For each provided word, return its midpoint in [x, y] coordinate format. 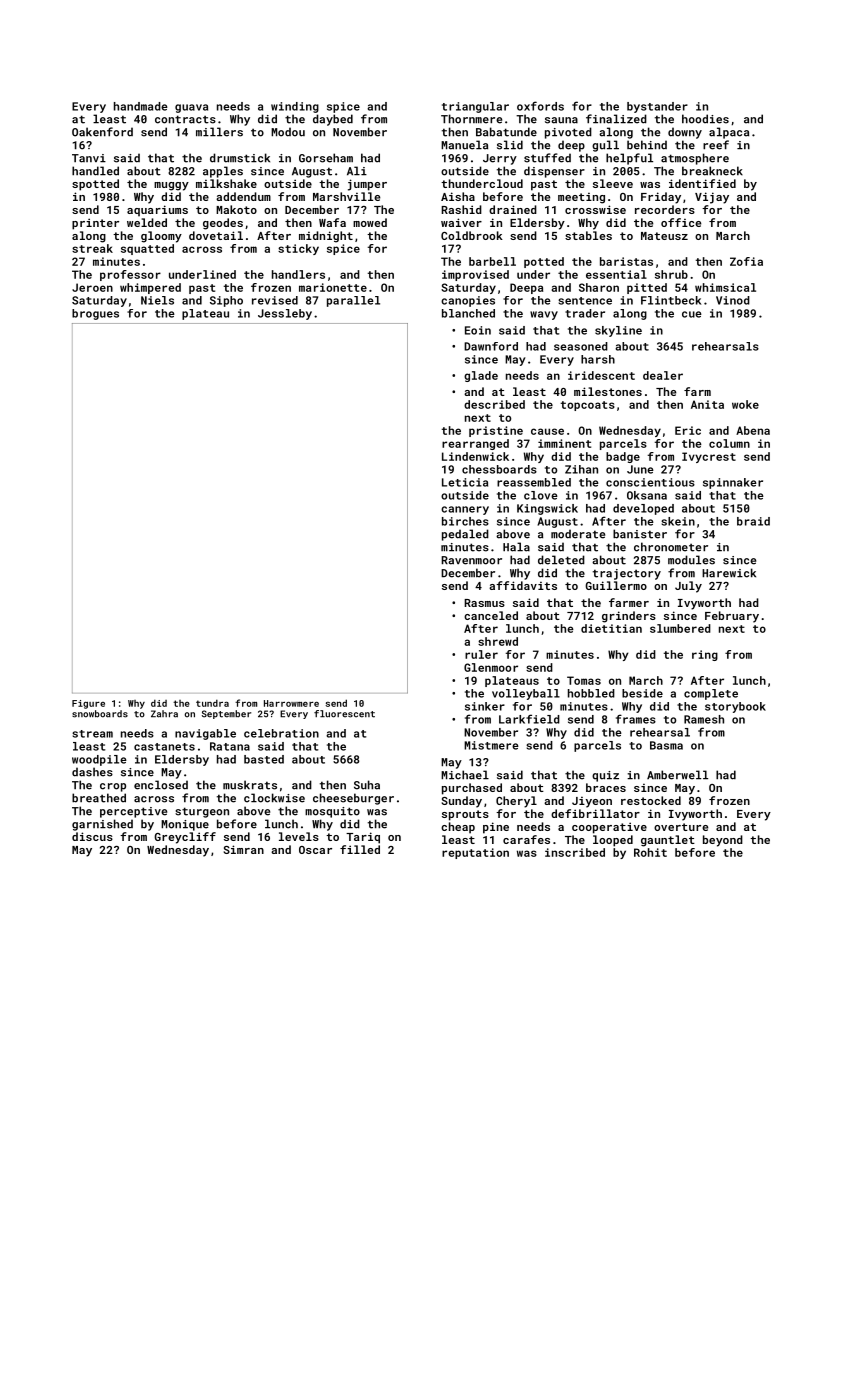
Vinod [733, 300]
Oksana [647, 495]
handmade [141, 106]
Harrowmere [291, 703]
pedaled [465, 535]
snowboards [100, 714]
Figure [88, 704]
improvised [475, 275]
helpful [629, 159]
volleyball [526, 694]
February [732, 617]
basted [264, 759]
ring [705, 655]
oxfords [540, 106]
